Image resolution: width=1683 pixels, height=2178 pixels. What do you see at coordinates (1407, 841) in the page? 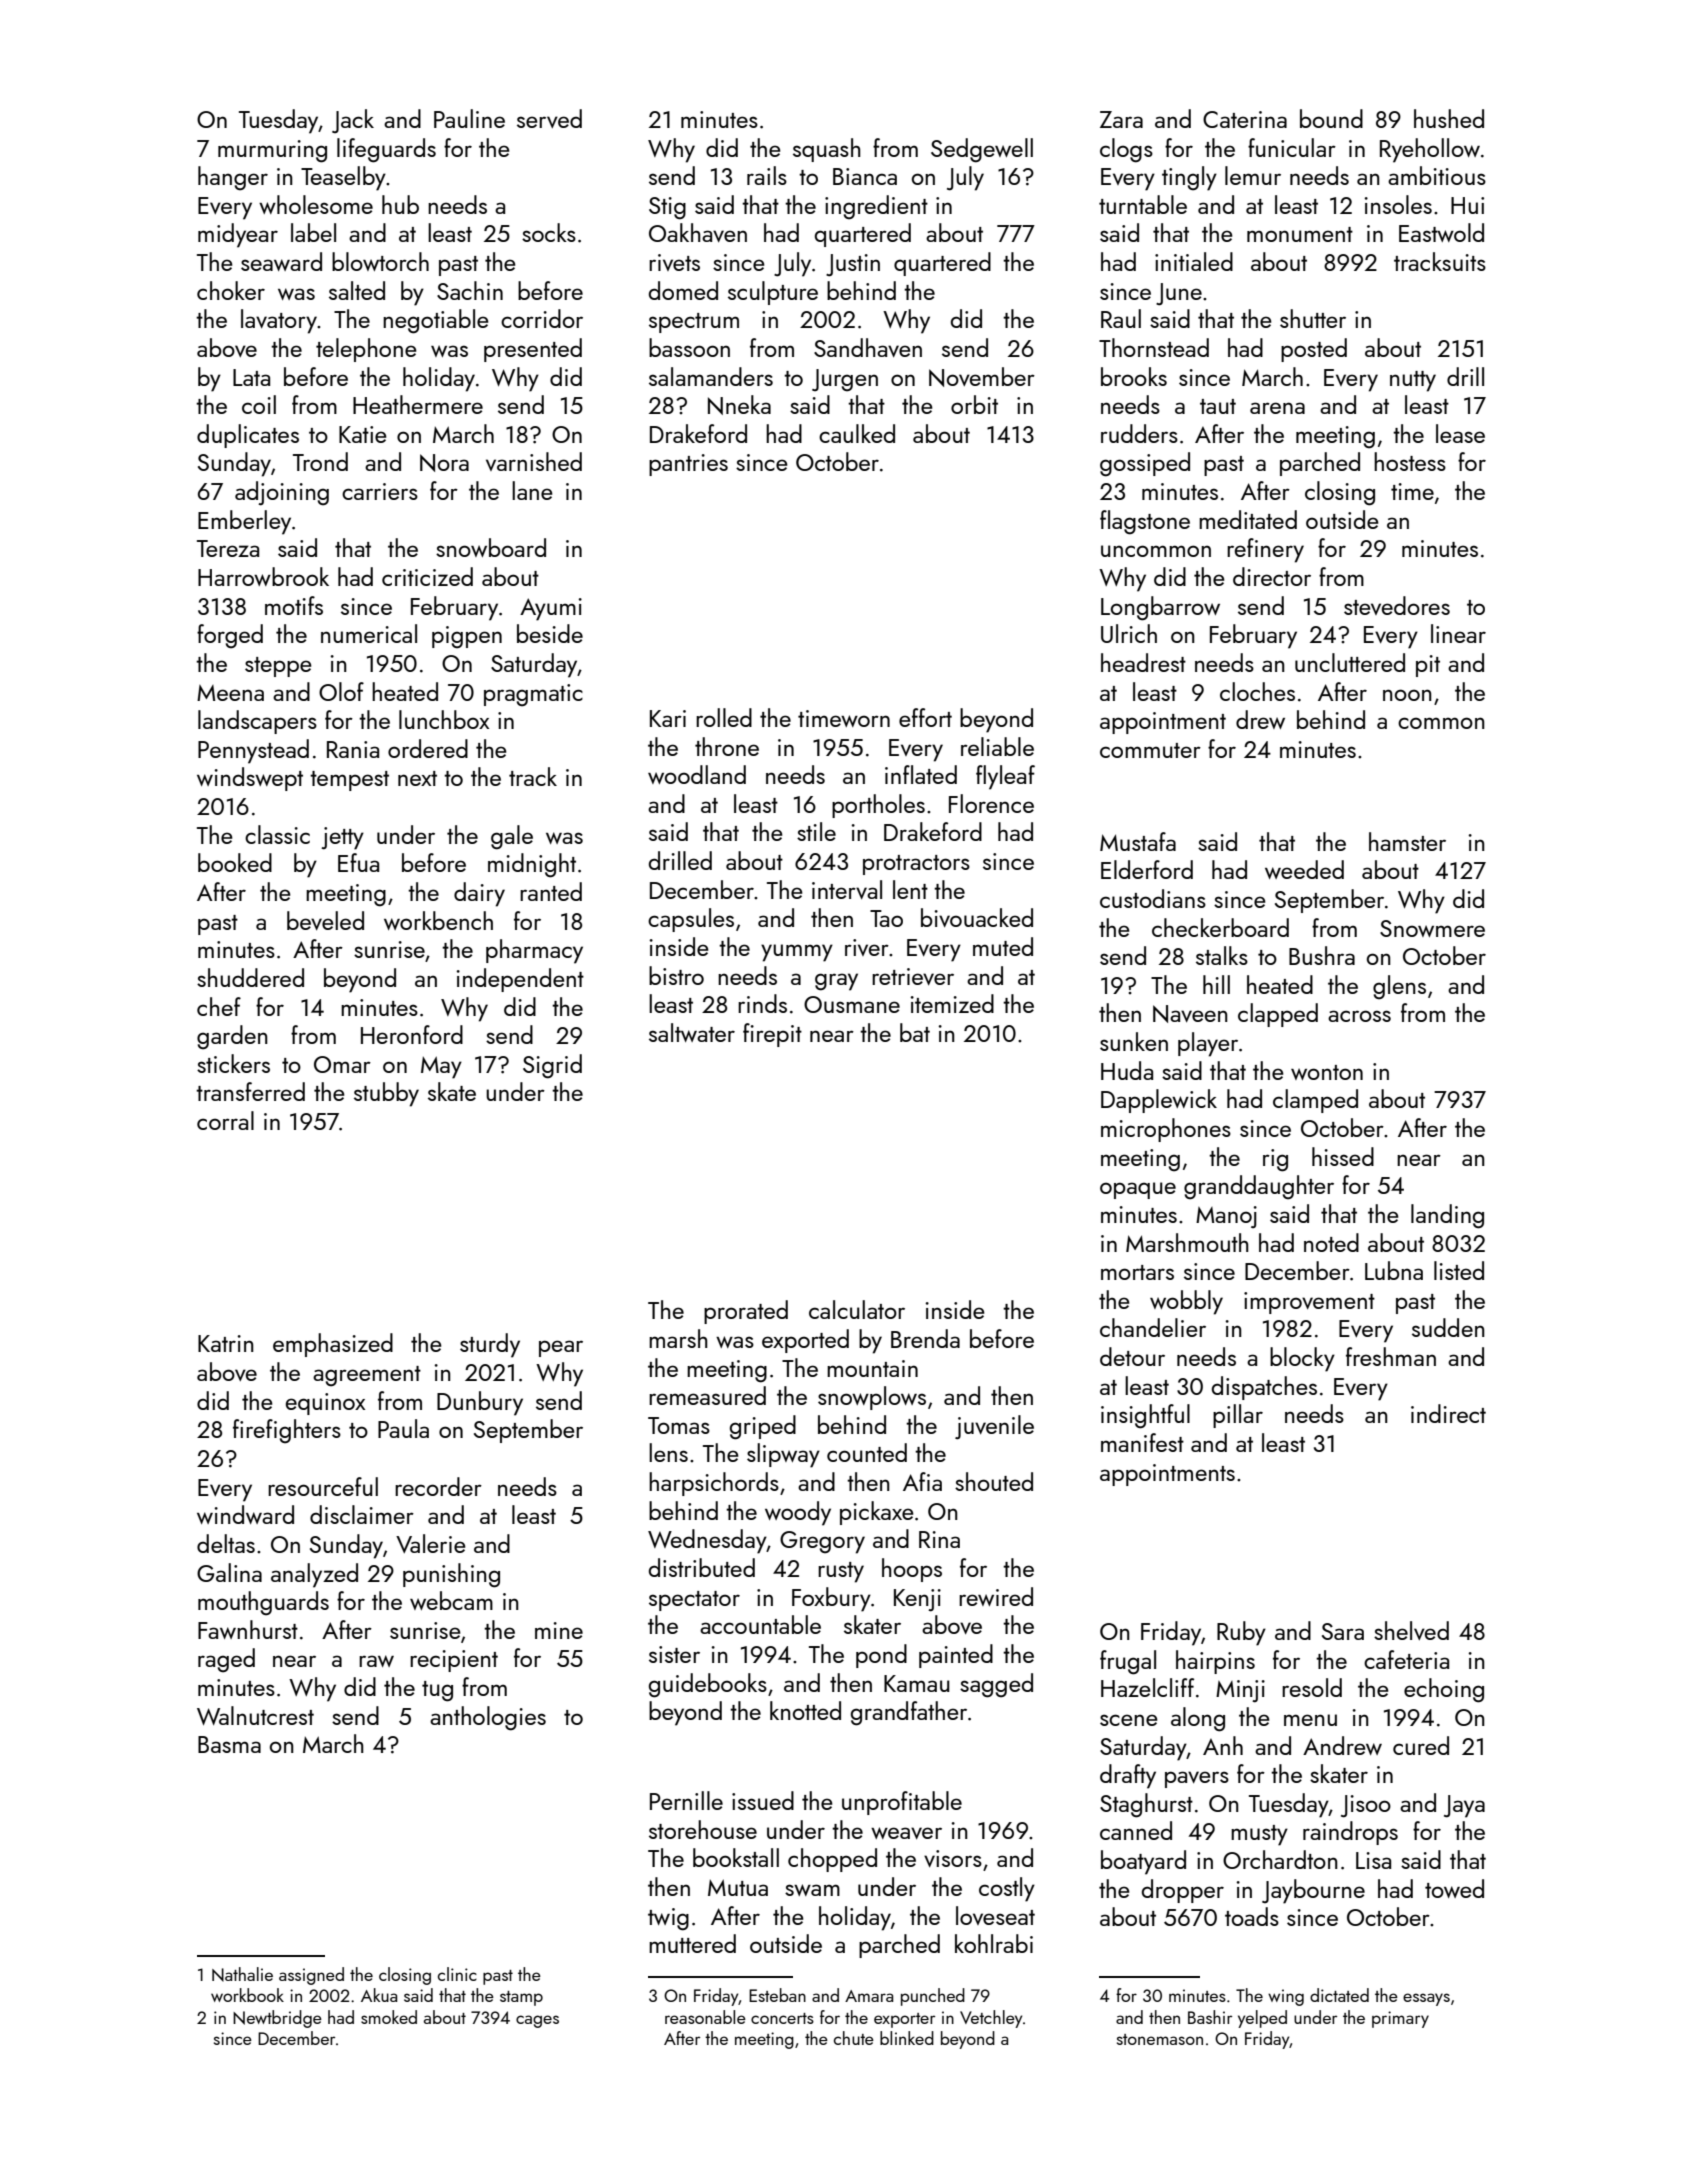
I see `hamster` at bounding box center [1407, 841].
